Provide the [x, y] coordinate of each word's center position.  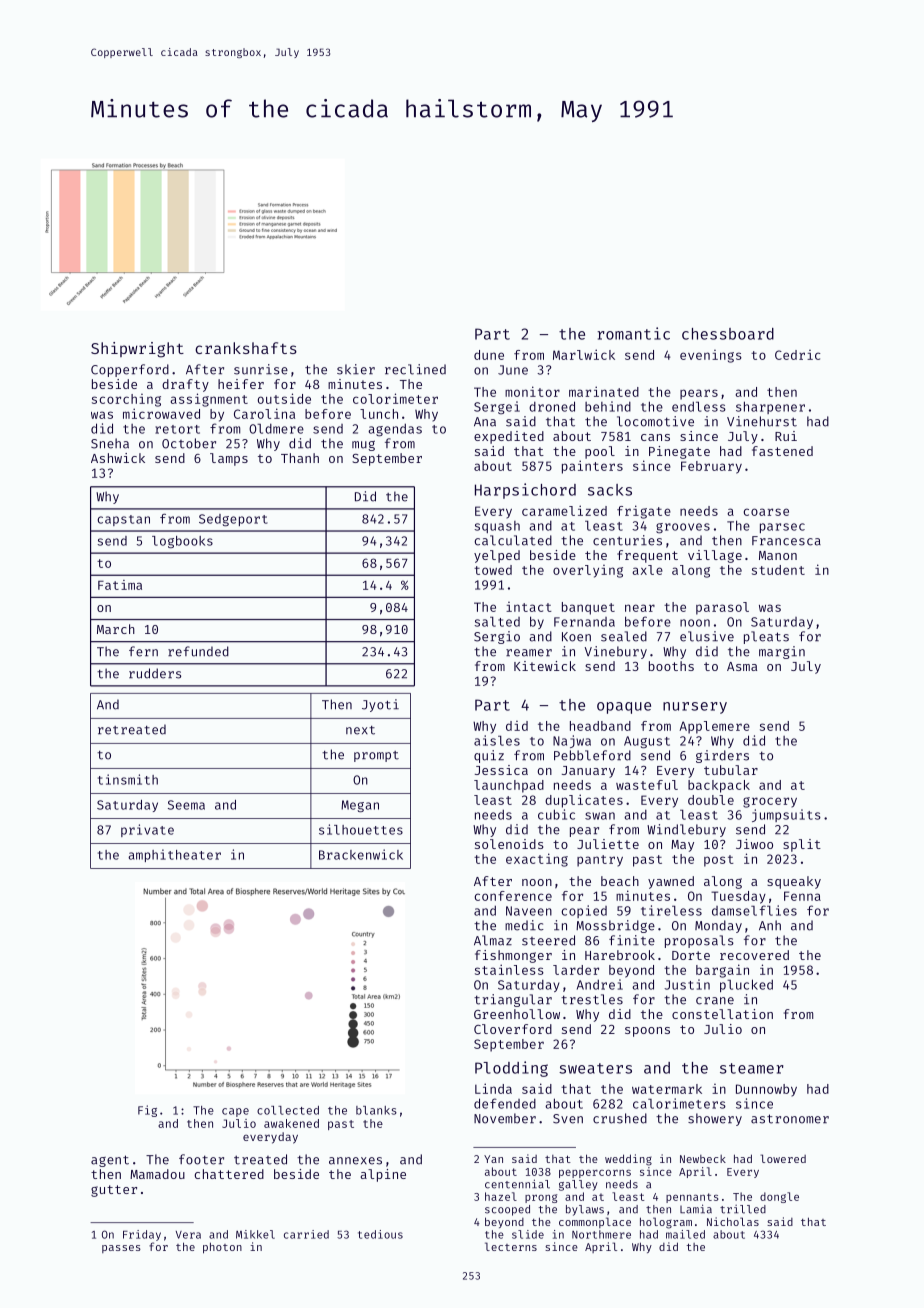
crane [715, 1001]
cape [235, 1112]
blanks [376, 1110]
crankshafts [246, 348]
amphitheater [174, 855]
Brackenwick [361, 854]
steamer [751, 1068]
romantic [633, 333]
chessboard [728, 334]
